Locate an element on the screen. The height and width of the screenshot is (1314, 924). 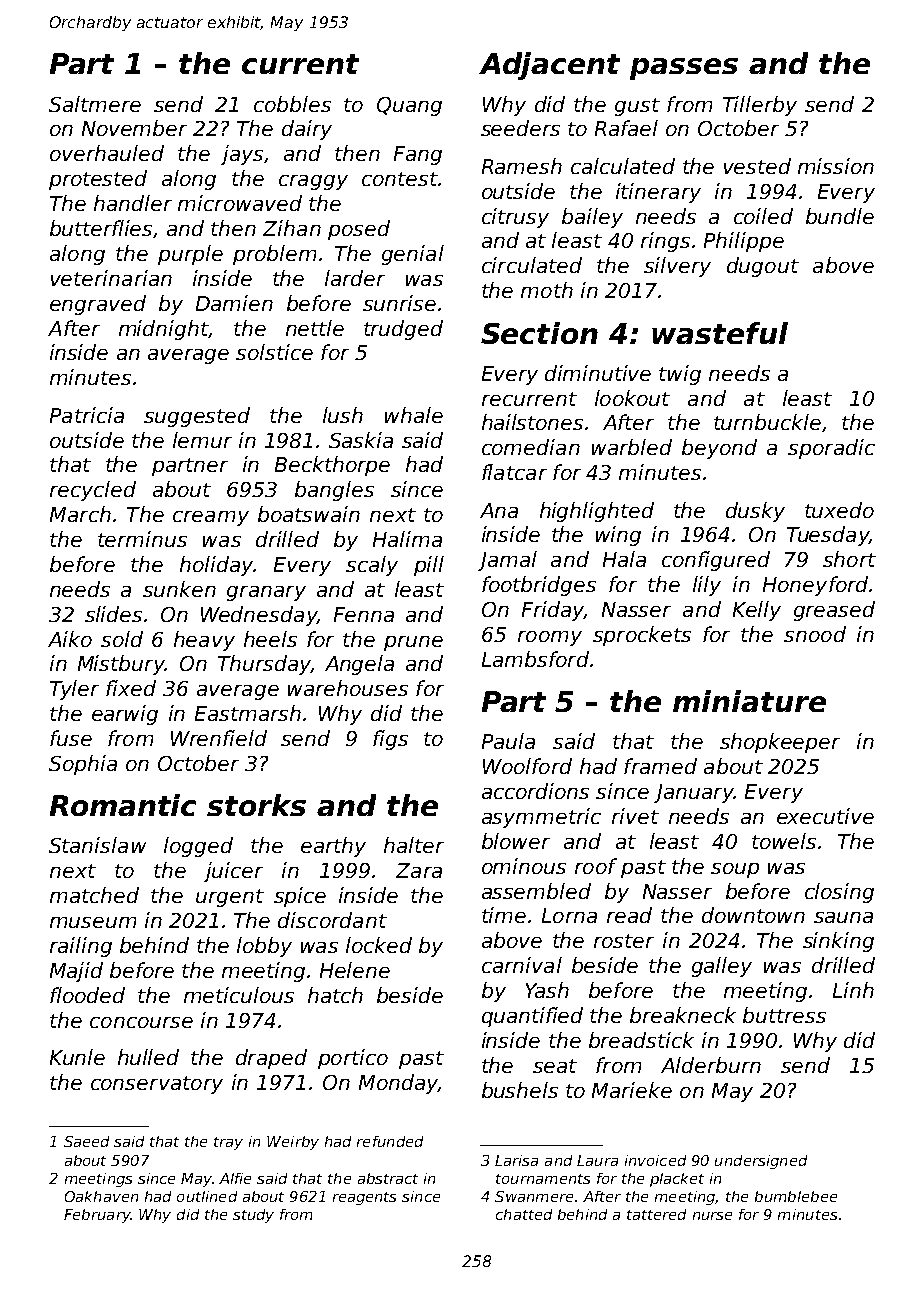
purple is located at coordinates (190, 255).
